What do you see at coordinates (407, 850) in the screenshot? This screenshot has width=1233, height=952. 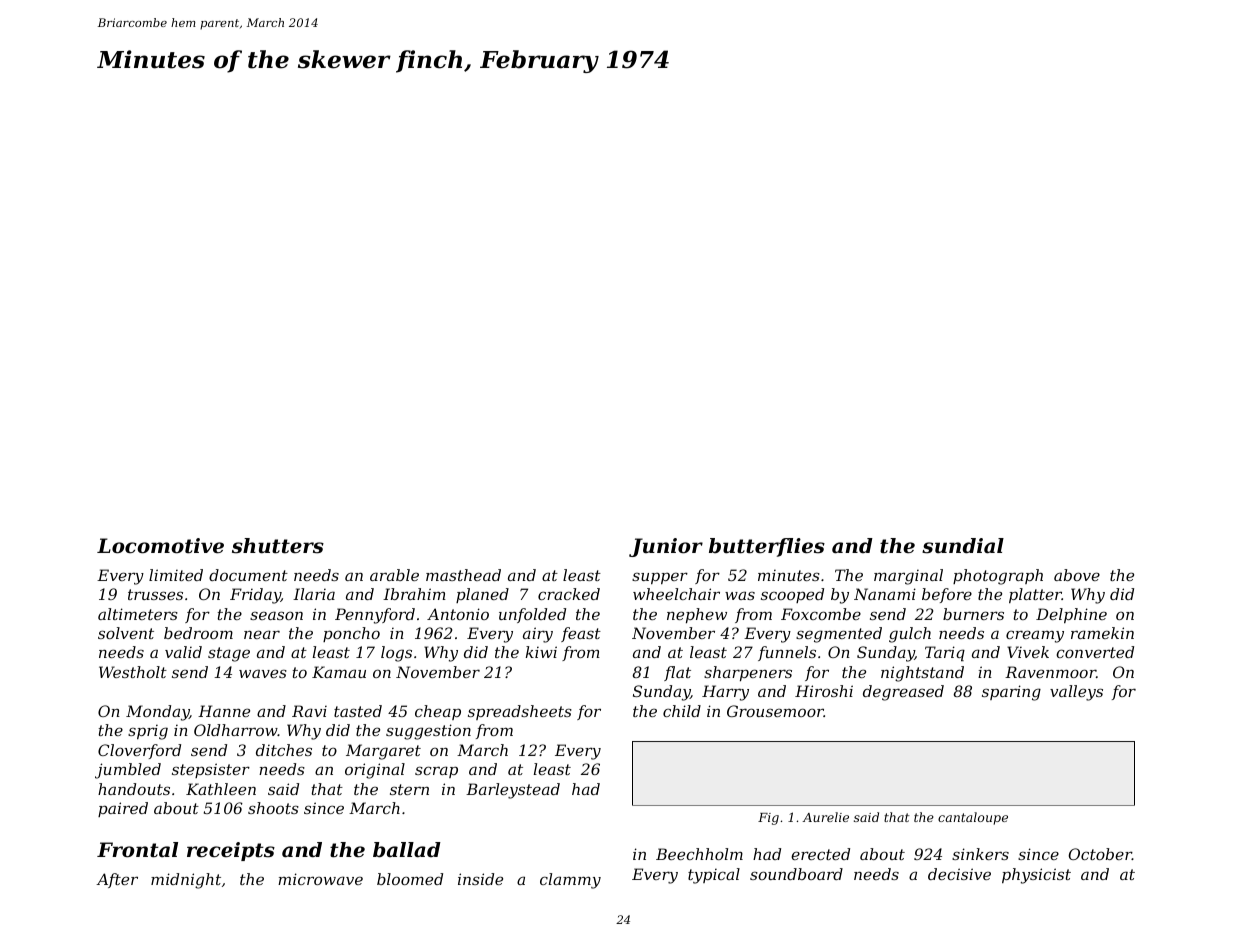 I see `ballad` at bounding box center [407, 850].
